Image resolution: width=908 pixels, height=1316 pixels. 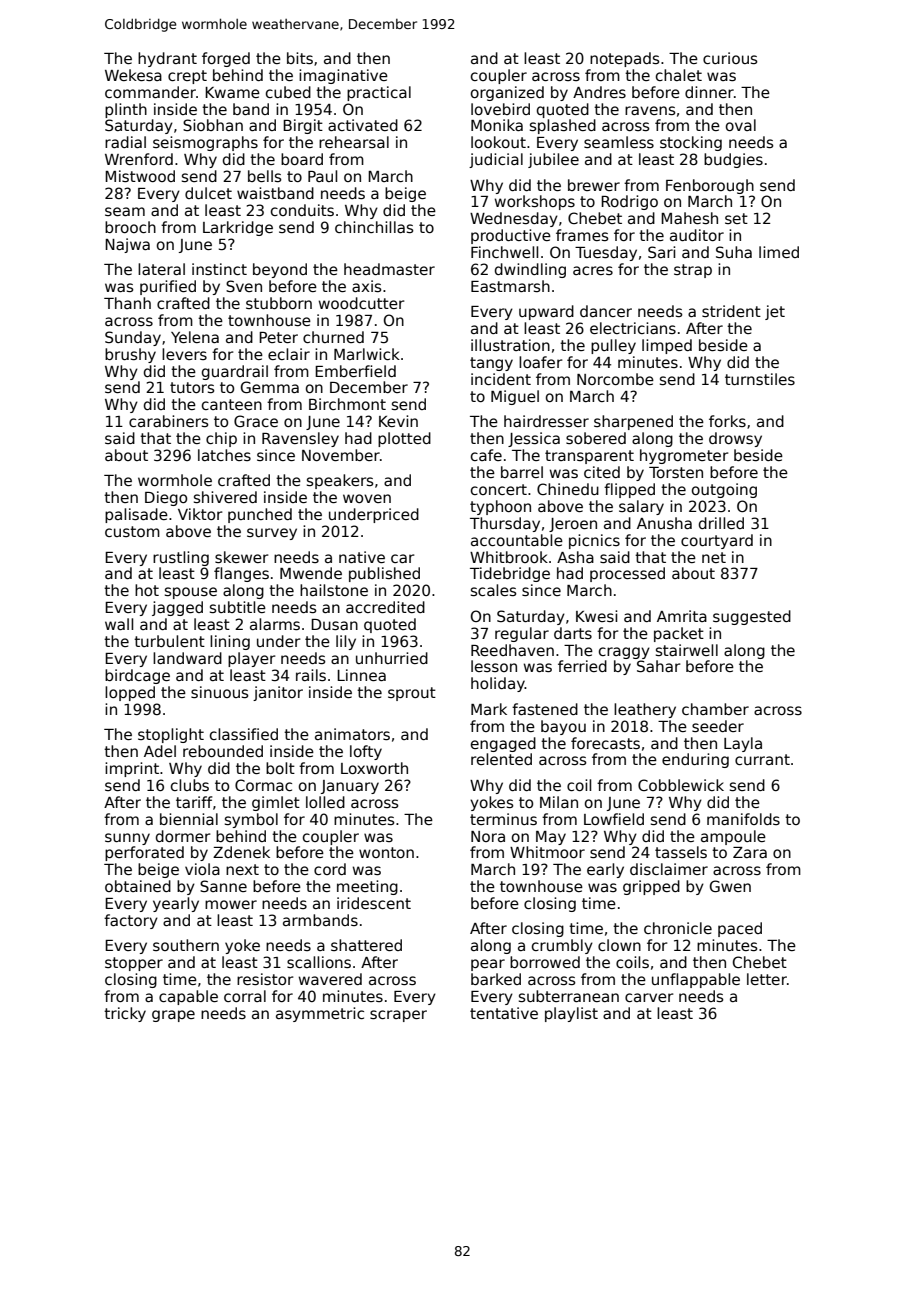 What do you see at coordinates (125, 142) in the page?
I see `radial` at bounding box center [125, 142].
